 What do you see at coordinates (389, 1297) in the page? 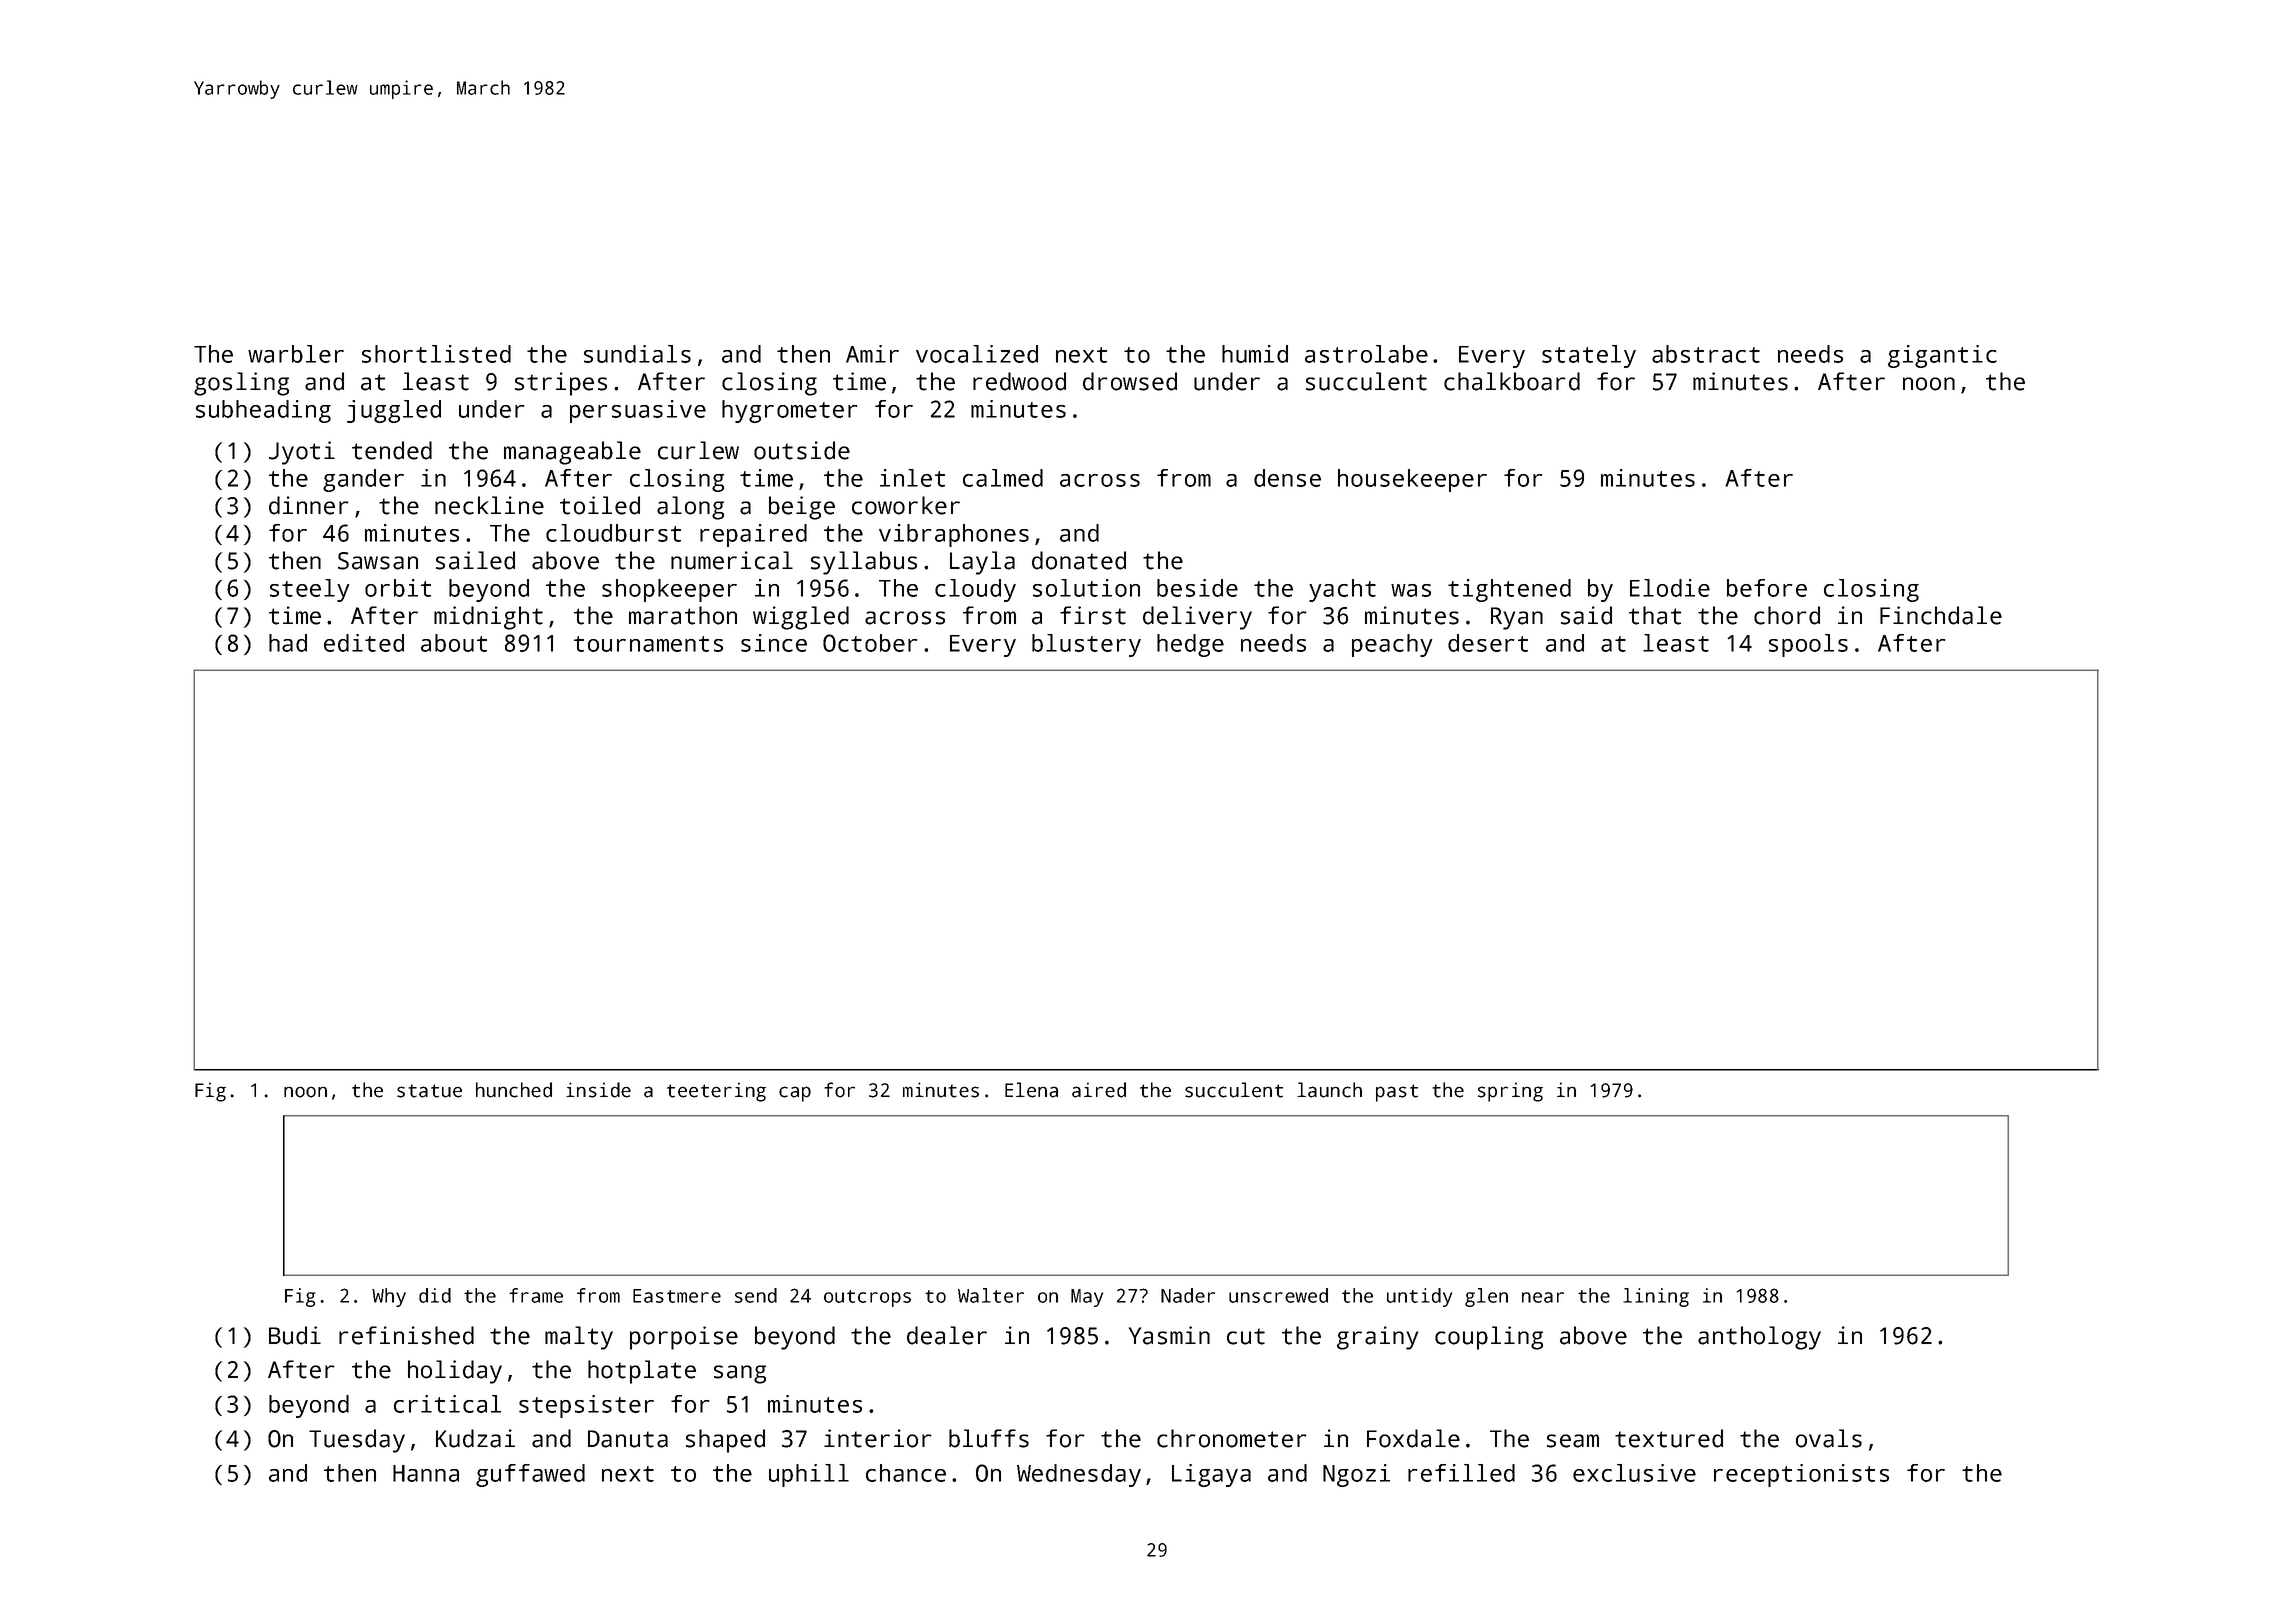
I see `Why` at bounding box center [389, 1297].
